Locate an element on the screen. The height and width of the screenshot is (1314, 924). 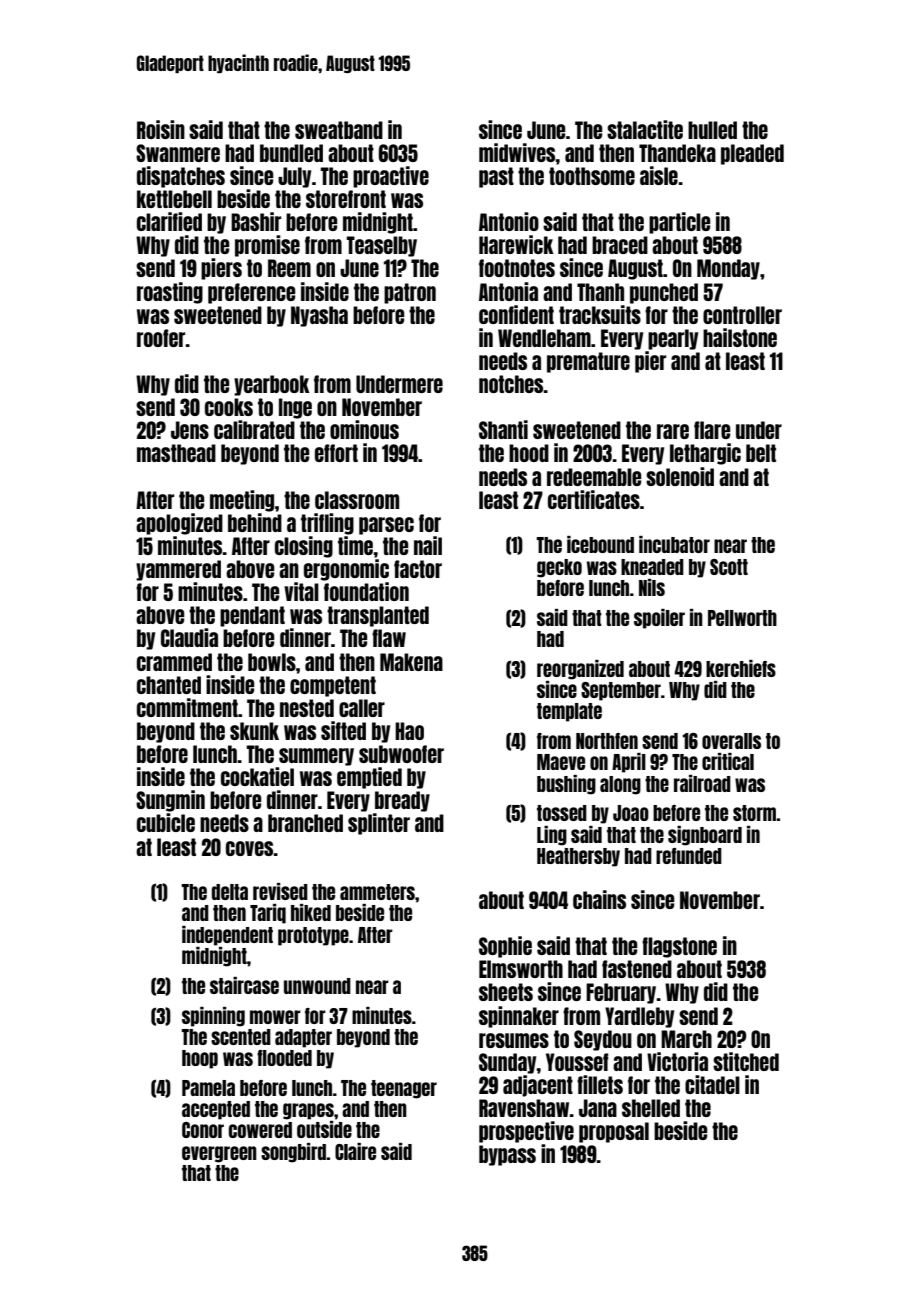
refunded is located at coordinates (689, 856).
